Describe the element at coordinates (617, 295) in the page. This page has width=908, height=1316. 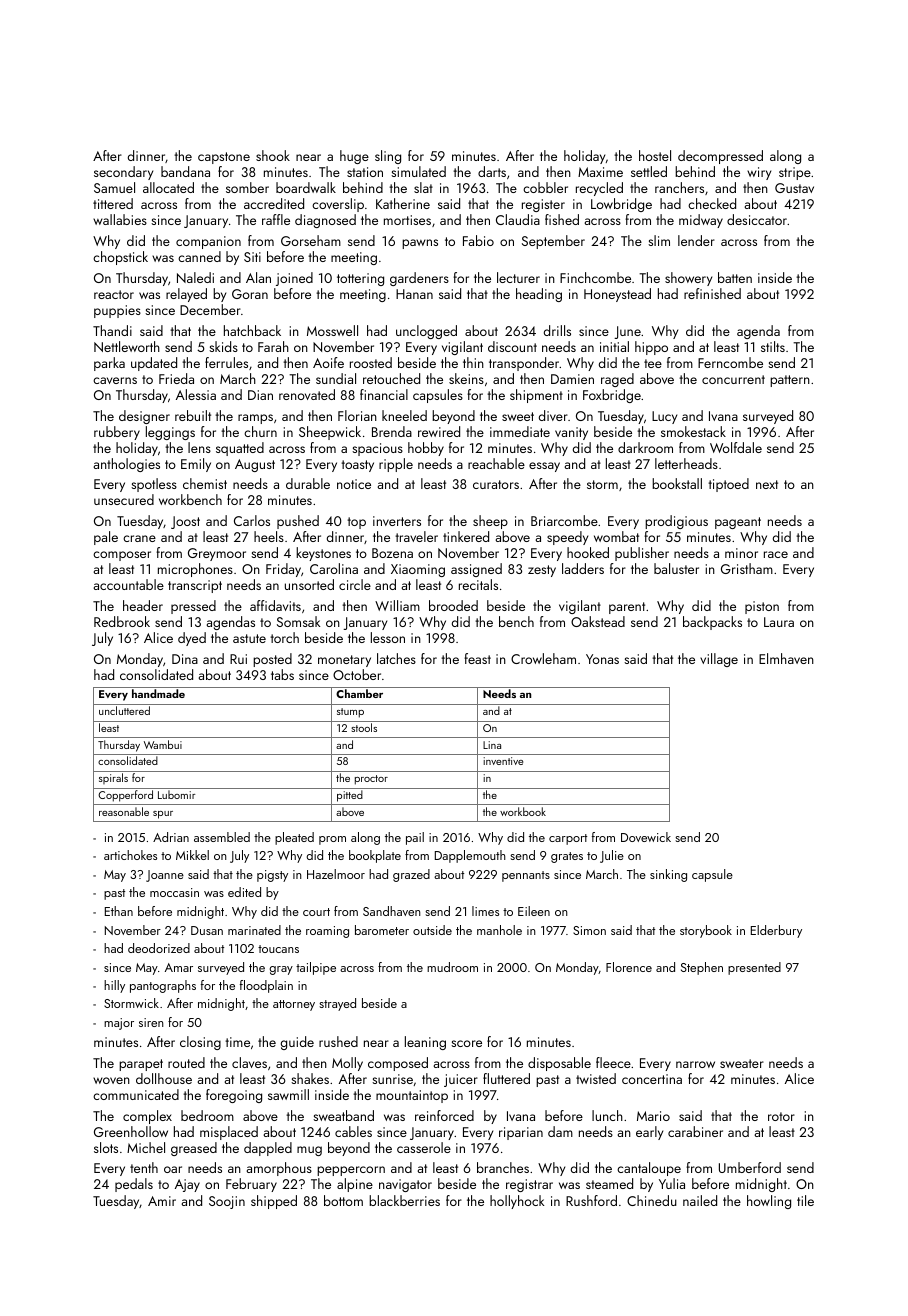
I see `Honeystead` at that location.
